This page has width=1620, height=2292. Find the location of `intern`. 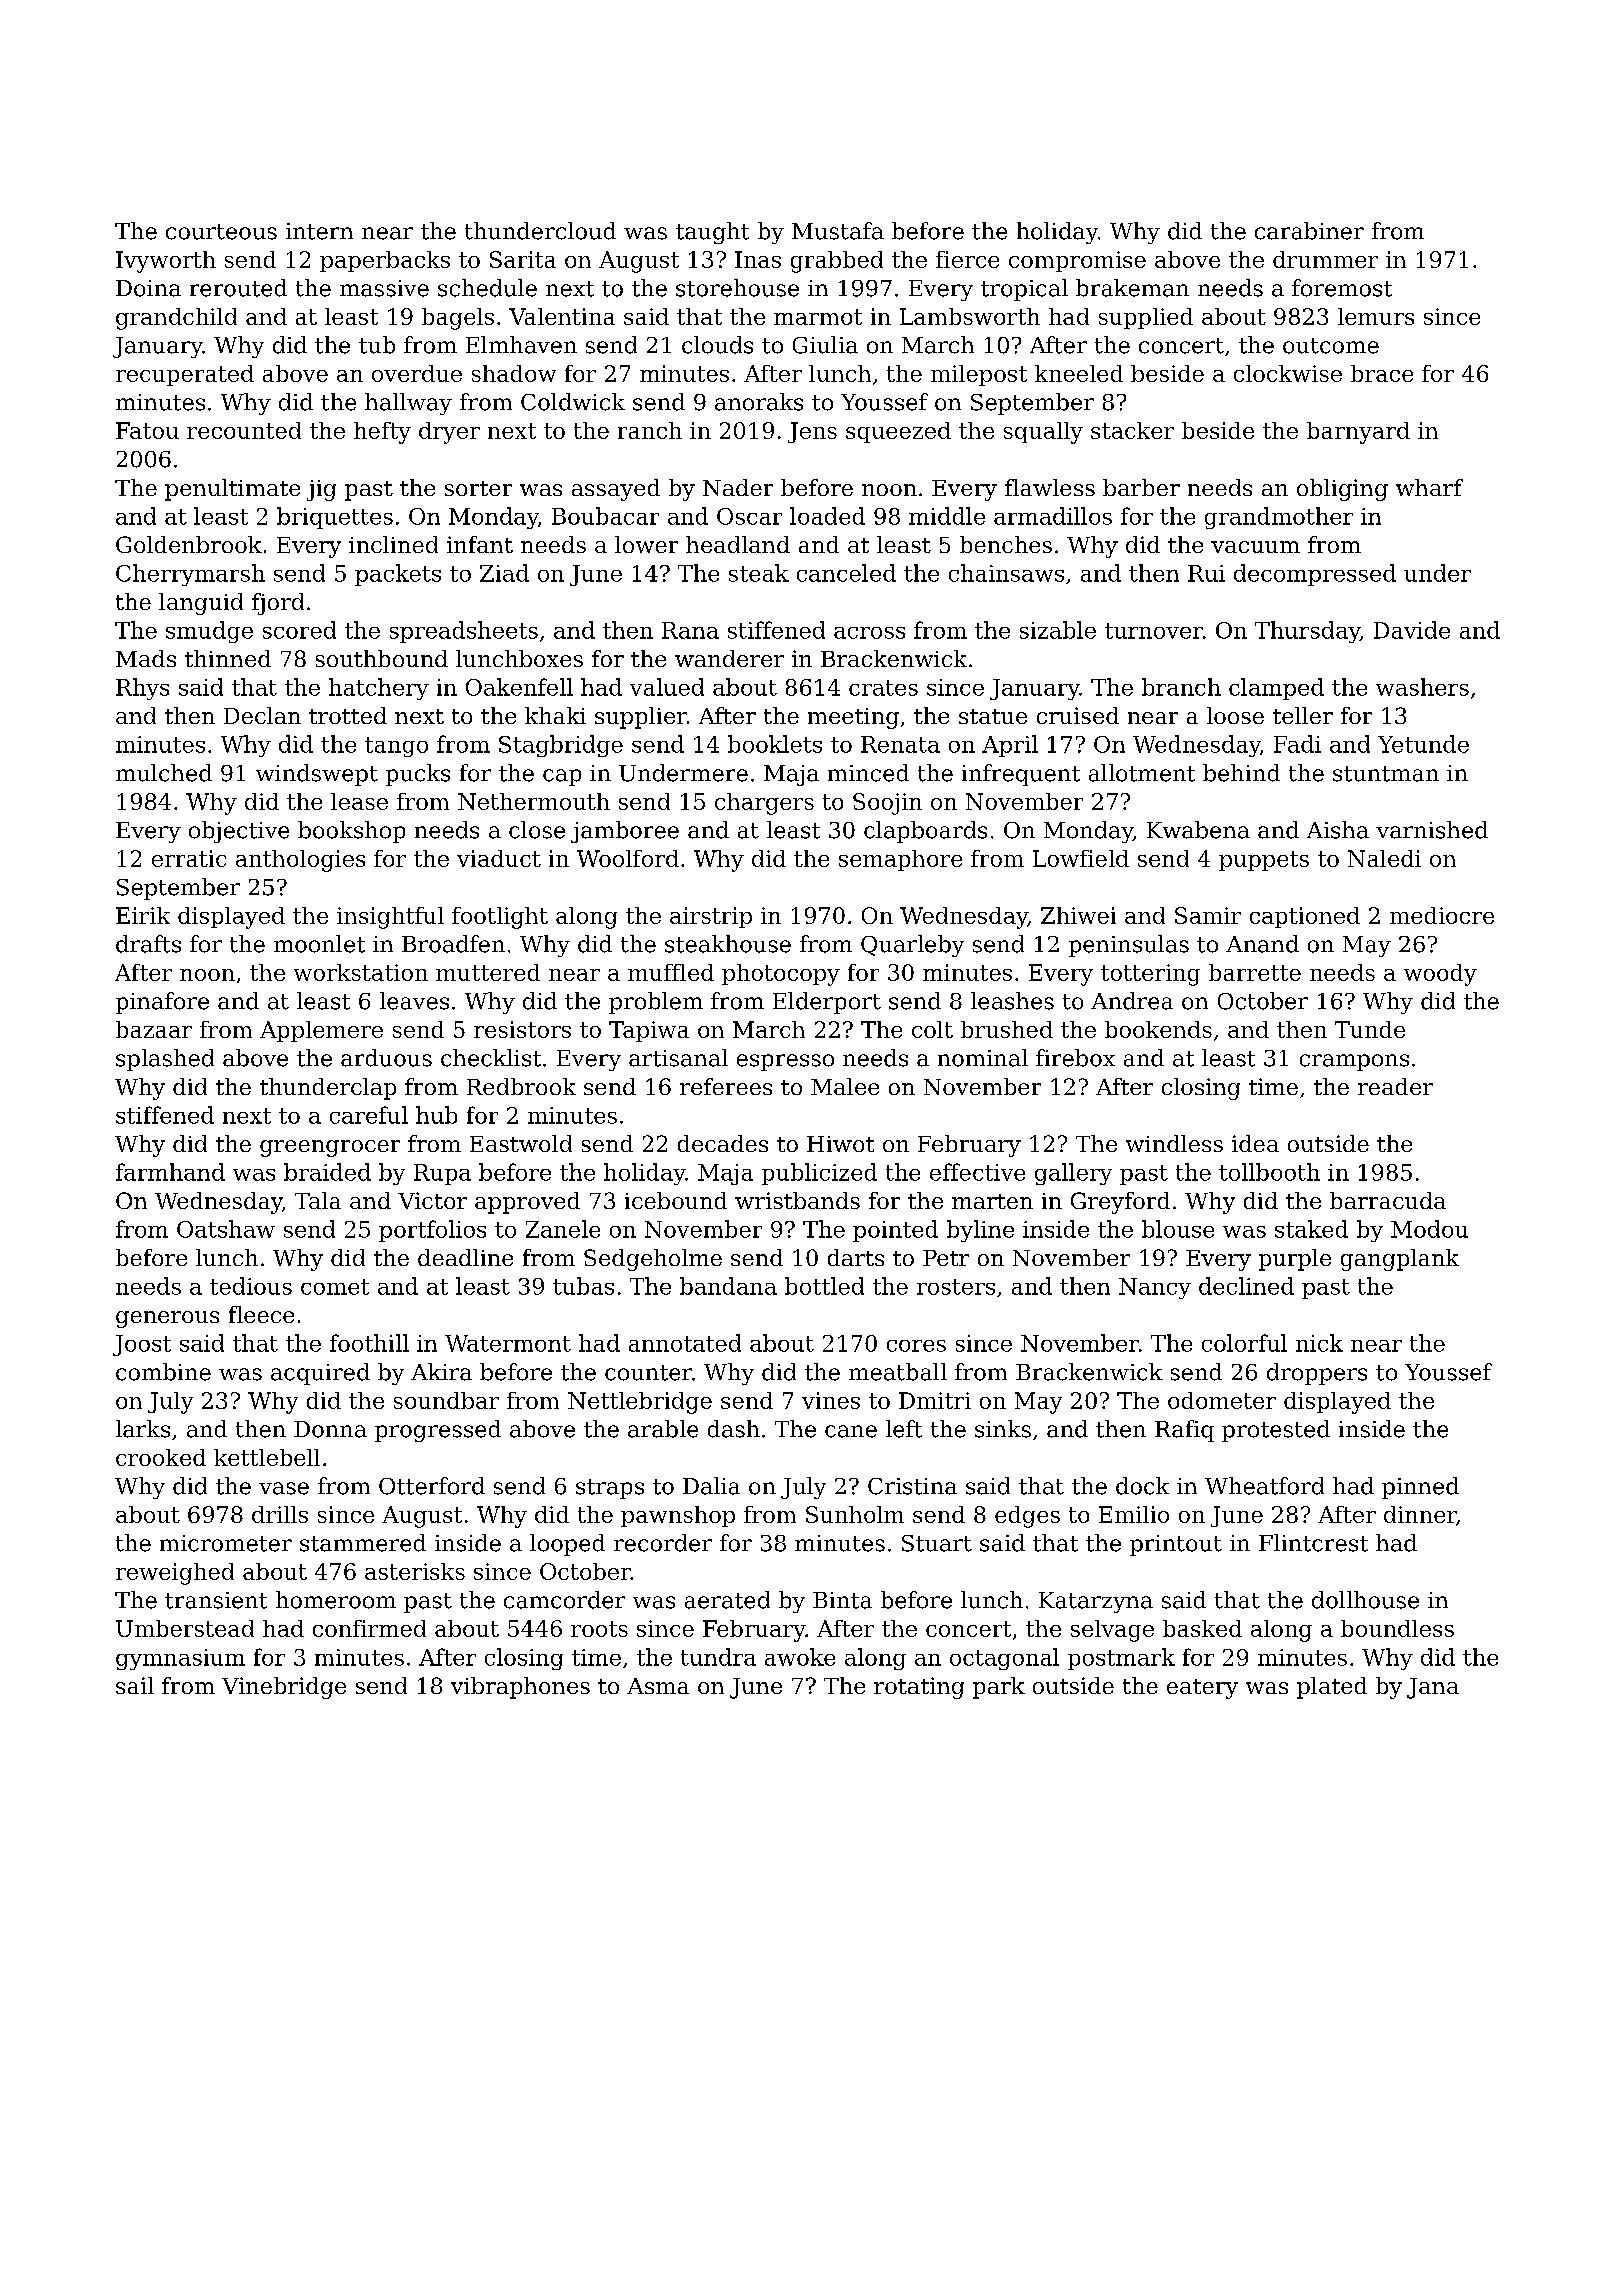

intern is located at coordinates (319, 231).
